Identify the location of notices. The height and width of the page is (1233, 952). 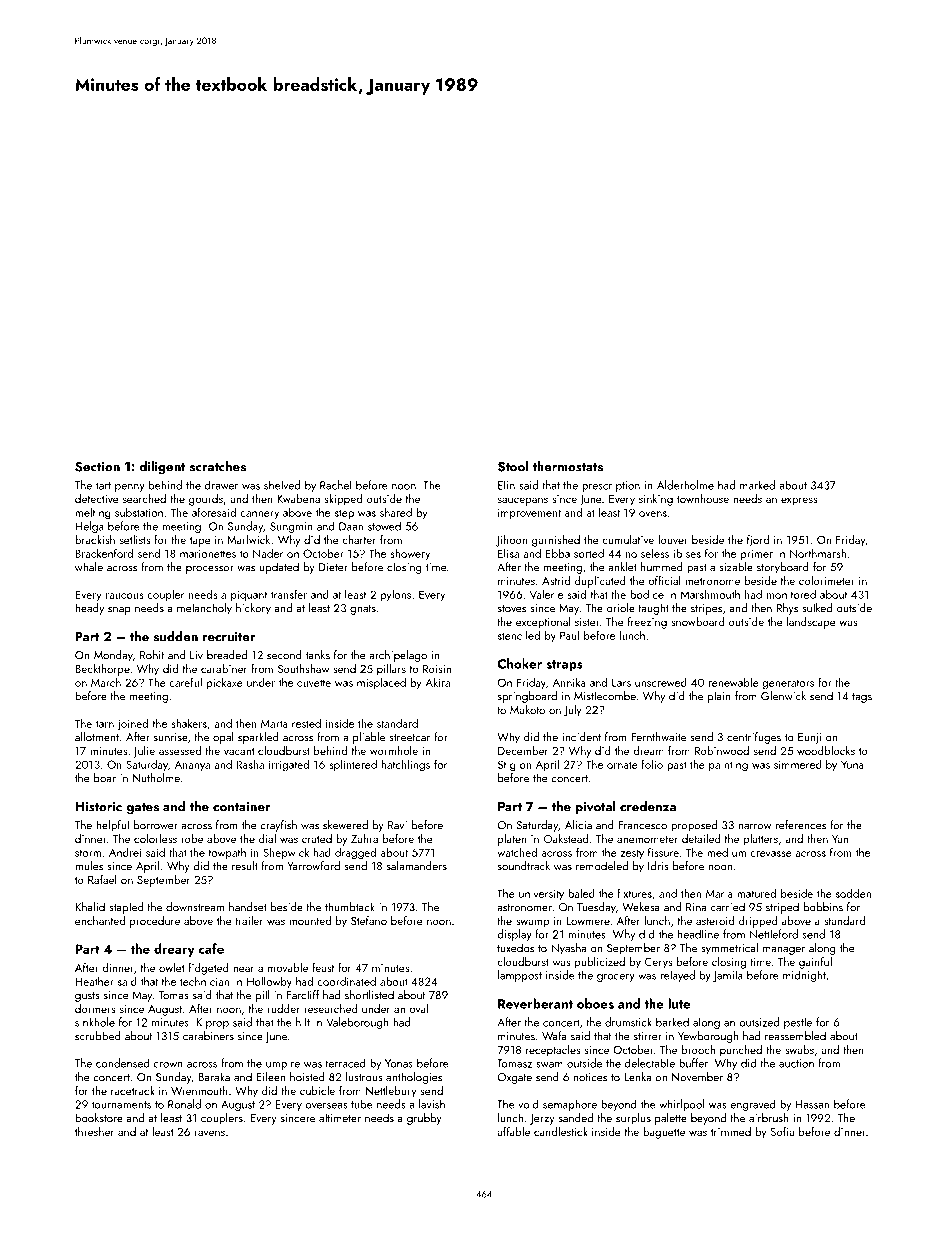
(590, 1077).
